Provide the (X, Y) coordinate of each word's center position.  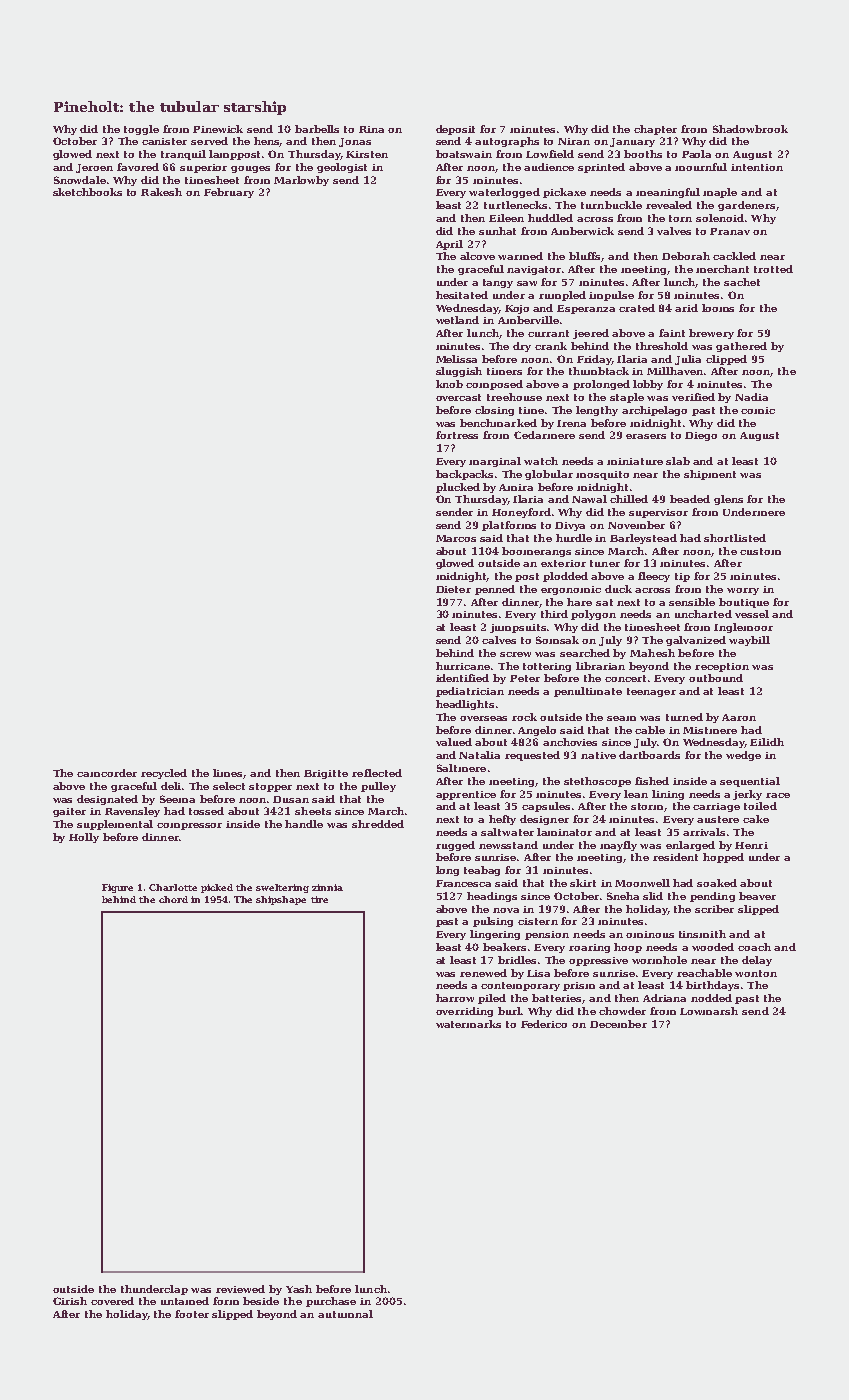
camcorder (107, 773)
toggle (141, 130)
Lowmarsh (709, 1011)
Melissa (456, 359)
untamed (185, 1301)
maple (720, 193)
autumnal (345, 1314)
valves (674, 231)
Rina (371, 129)
